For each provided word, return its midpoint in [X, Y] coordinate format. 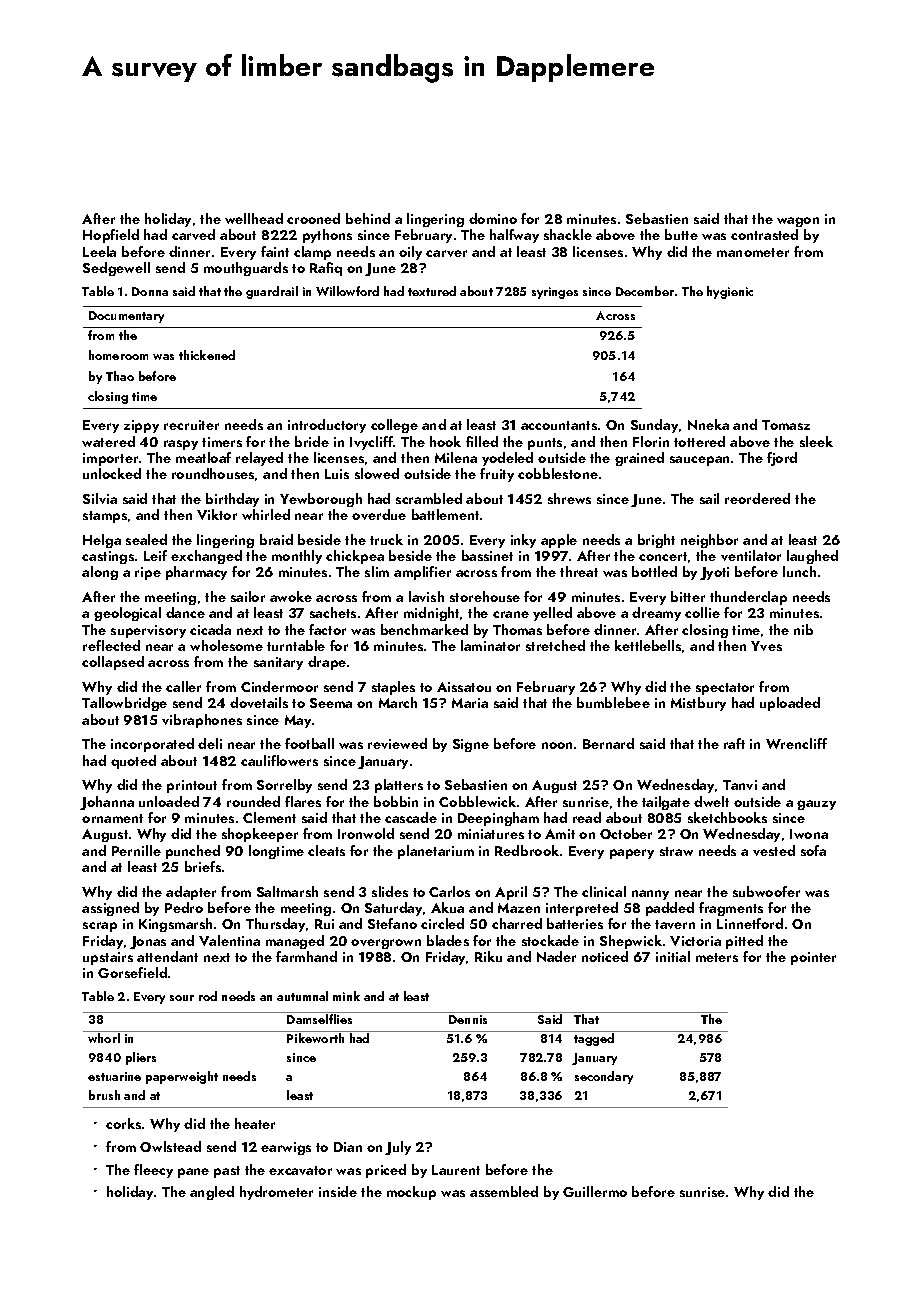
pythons [327, 236]
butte [681, 234]
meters [717, 957]
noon [557, 745]
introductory [327, 426]
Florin [651, 441]
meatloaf [203, 457]
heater [255, 1123]
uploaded [790, 704]
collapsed [113, 663]
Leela [99, 251]
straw [676, 851]
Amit [560, 834]
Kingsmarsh [175, 925]
